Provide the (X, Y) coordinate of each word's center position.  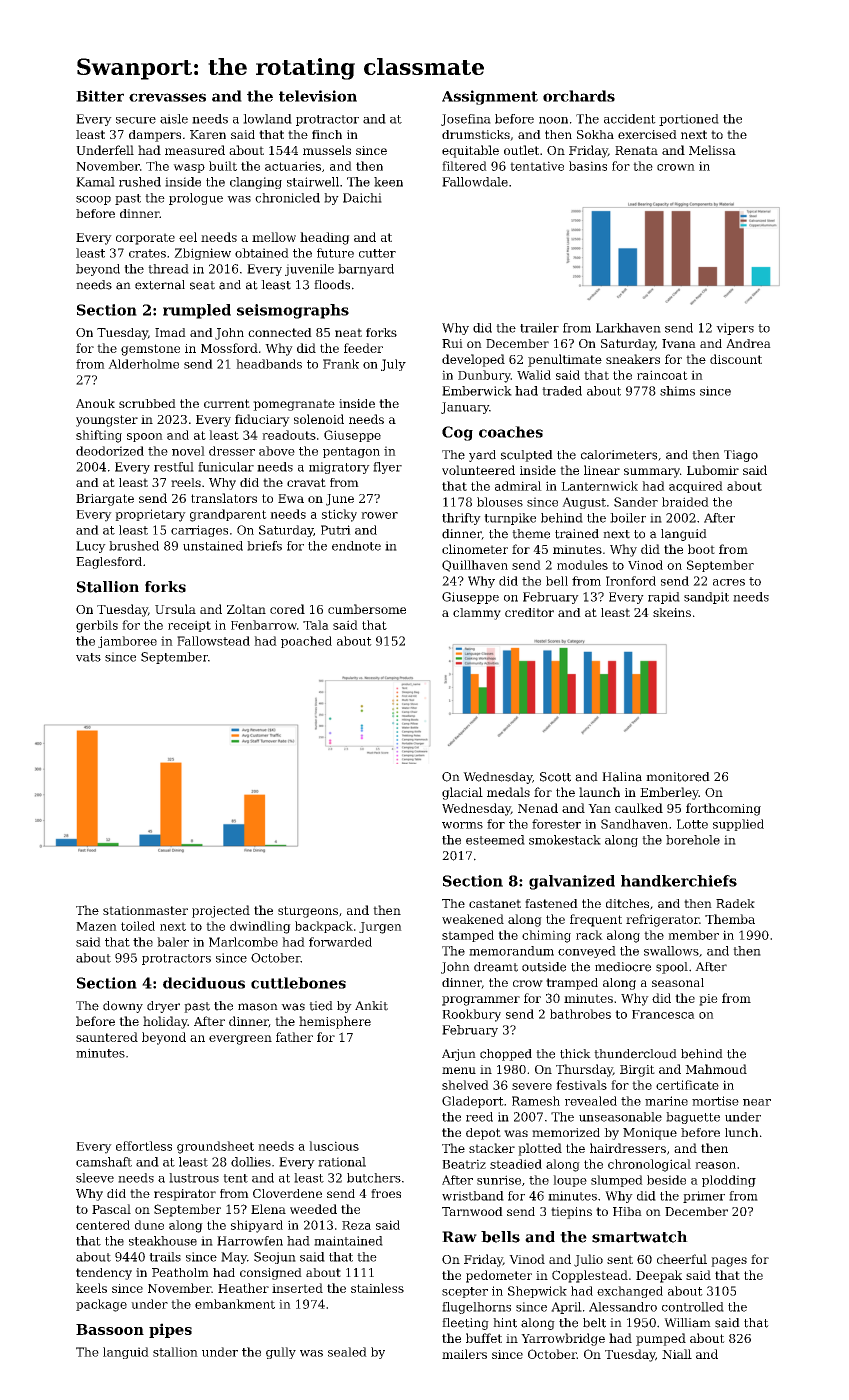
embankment (235, 1304)
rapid (664, 598)
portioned (689, 120)
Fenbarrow (264, 625)
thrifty (461, 519)
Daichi (362, 198)
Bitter (100, 96)
